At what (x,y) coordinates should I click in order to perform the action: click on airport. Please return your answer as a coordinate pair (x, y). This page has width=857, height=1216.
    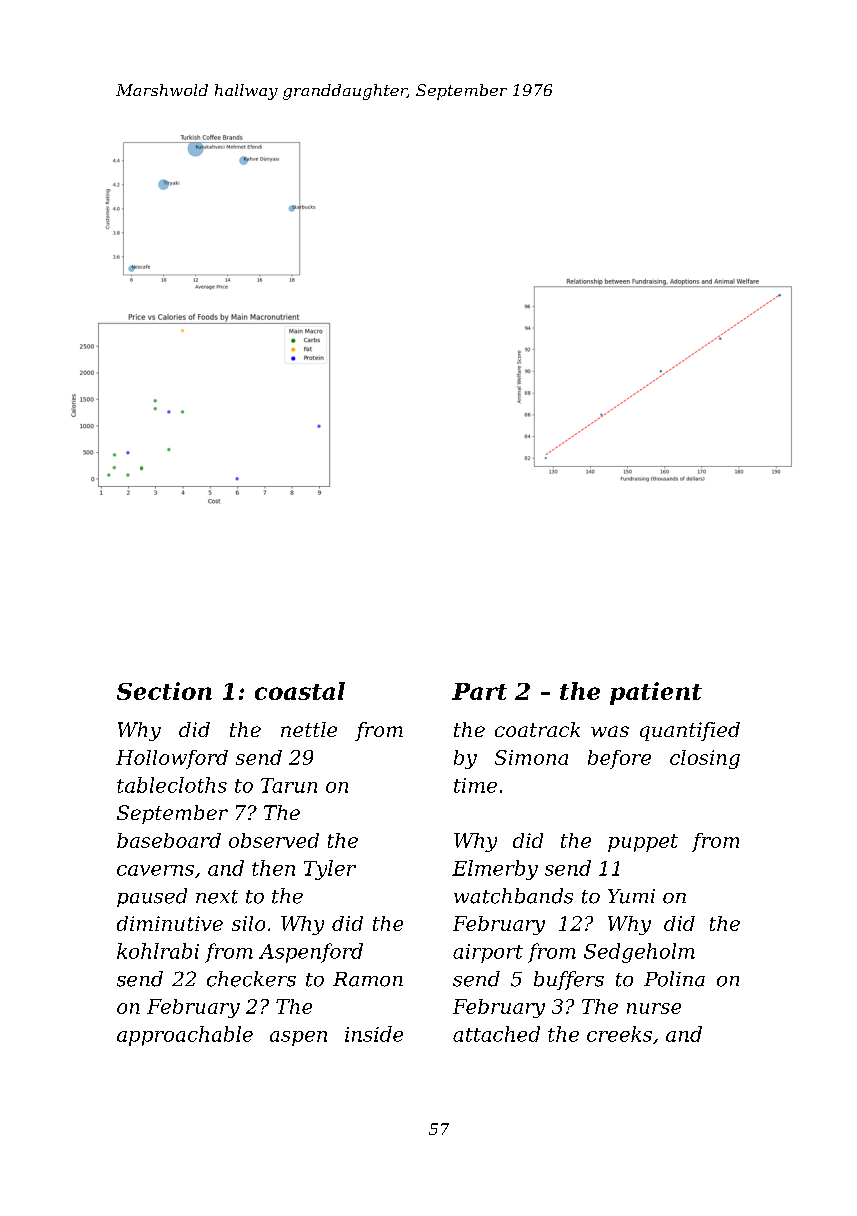
    Looking at the image, I should click on (488, 953).
